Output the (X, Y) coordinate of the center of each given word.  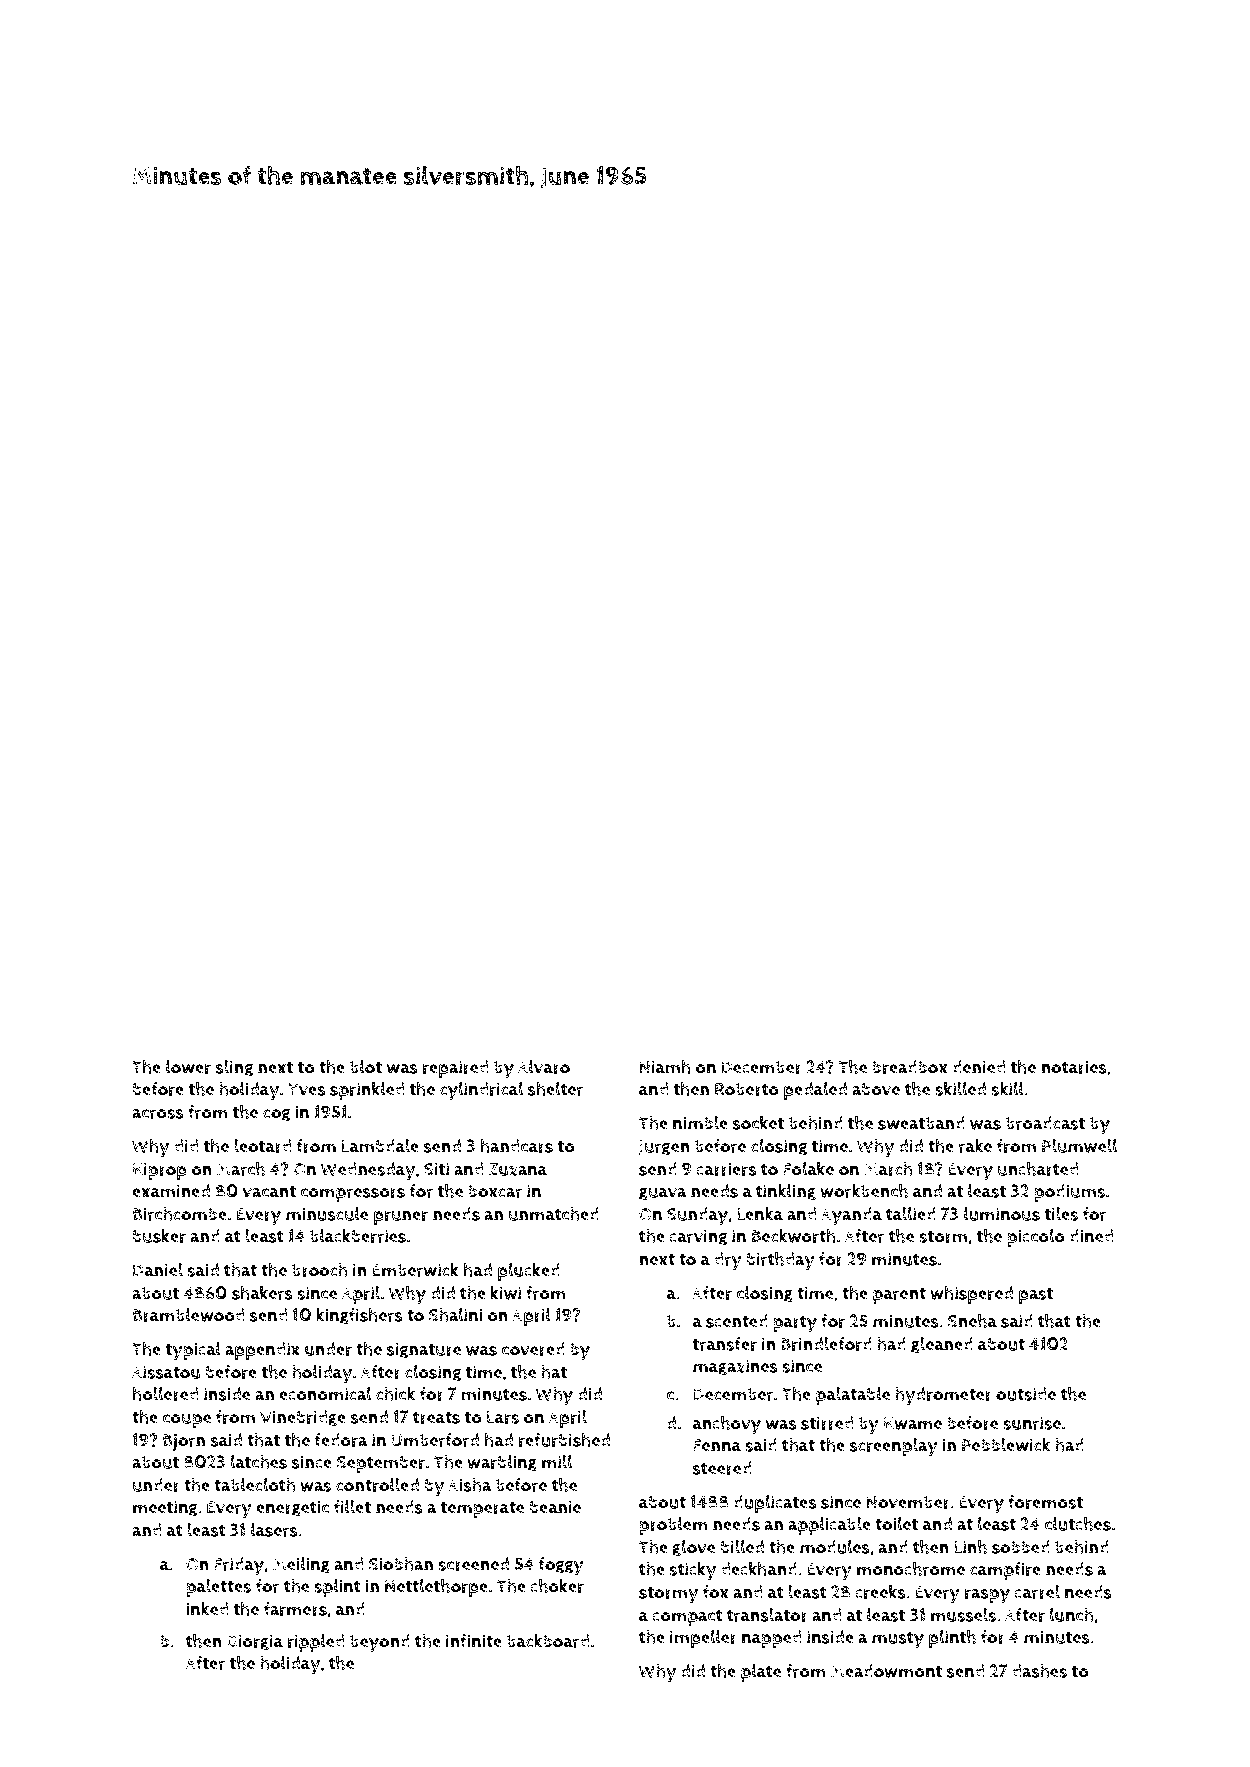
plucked (529, 1272)
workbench (864, 1191)
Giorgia (255, 1642)
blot (366, 1067)
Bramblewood (188, 1315)
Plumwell (1079, 1146)
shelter (555, 1089)
